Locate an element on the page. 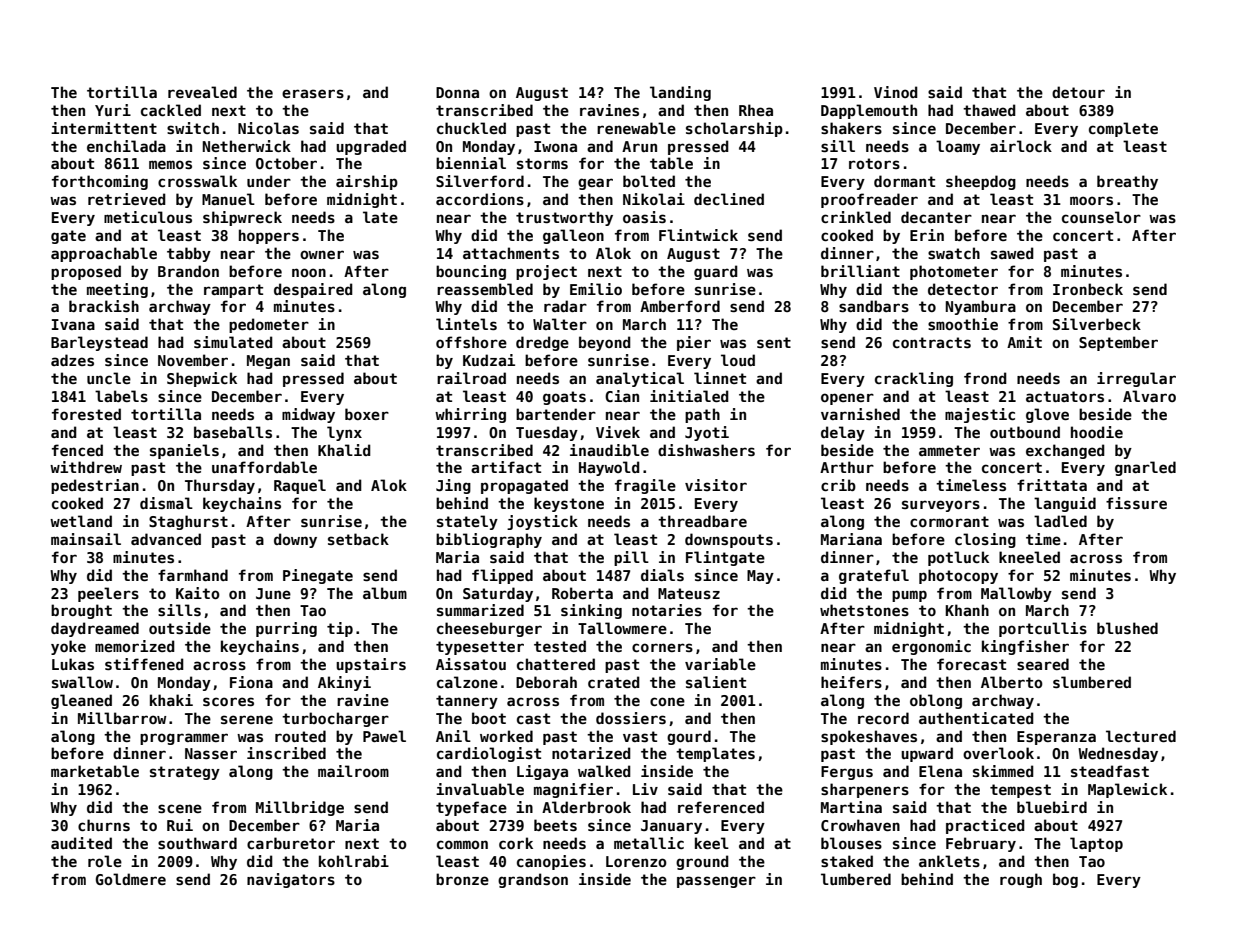 This image has height=952, width=1233. Goldmere is located at coordinates (131, 879).
